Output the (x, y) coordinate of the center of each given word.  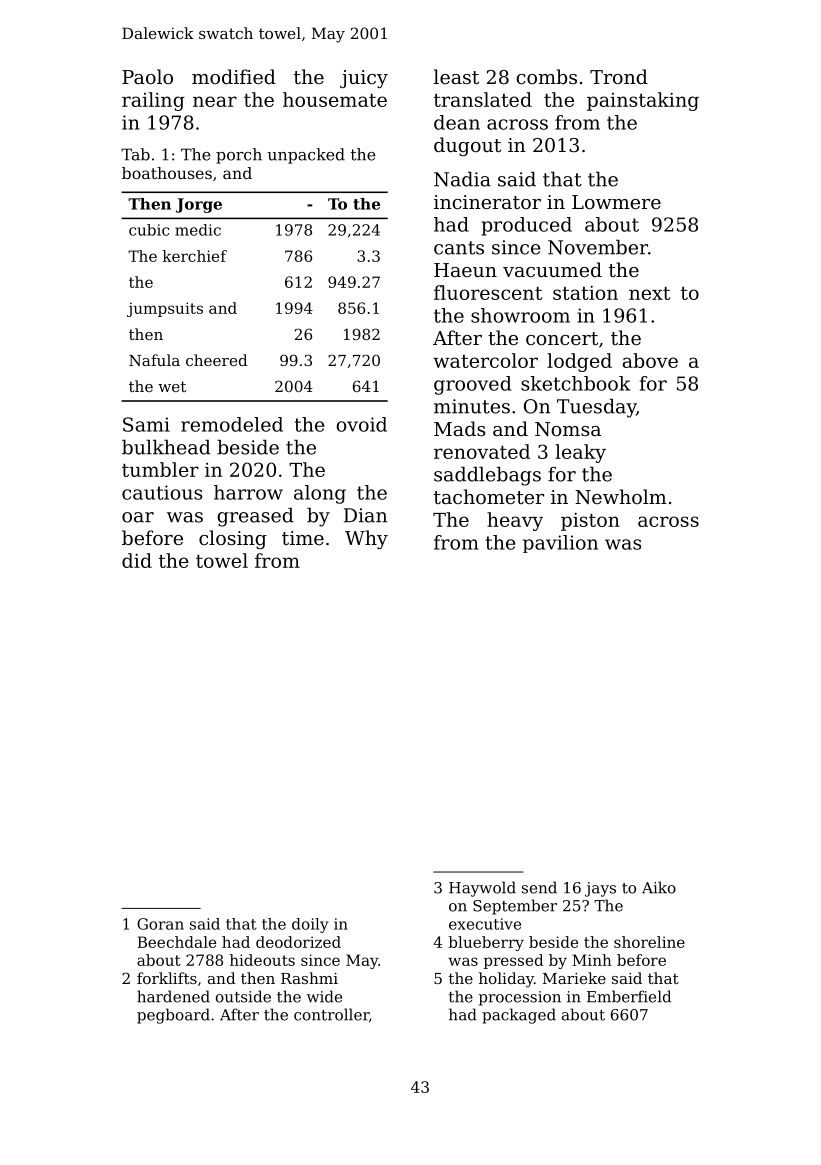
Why (366, 539)
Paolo (147, 76)
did (137, 560)
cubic (149, 230)
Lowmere (616, 202)
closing (233, 539)
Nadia (462, 179)
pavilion (560, 544)
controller (331, 1014)
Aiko (659, 887)
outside (243, 996)
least (456, 76)
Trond (619, 76)
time (303, 538)
